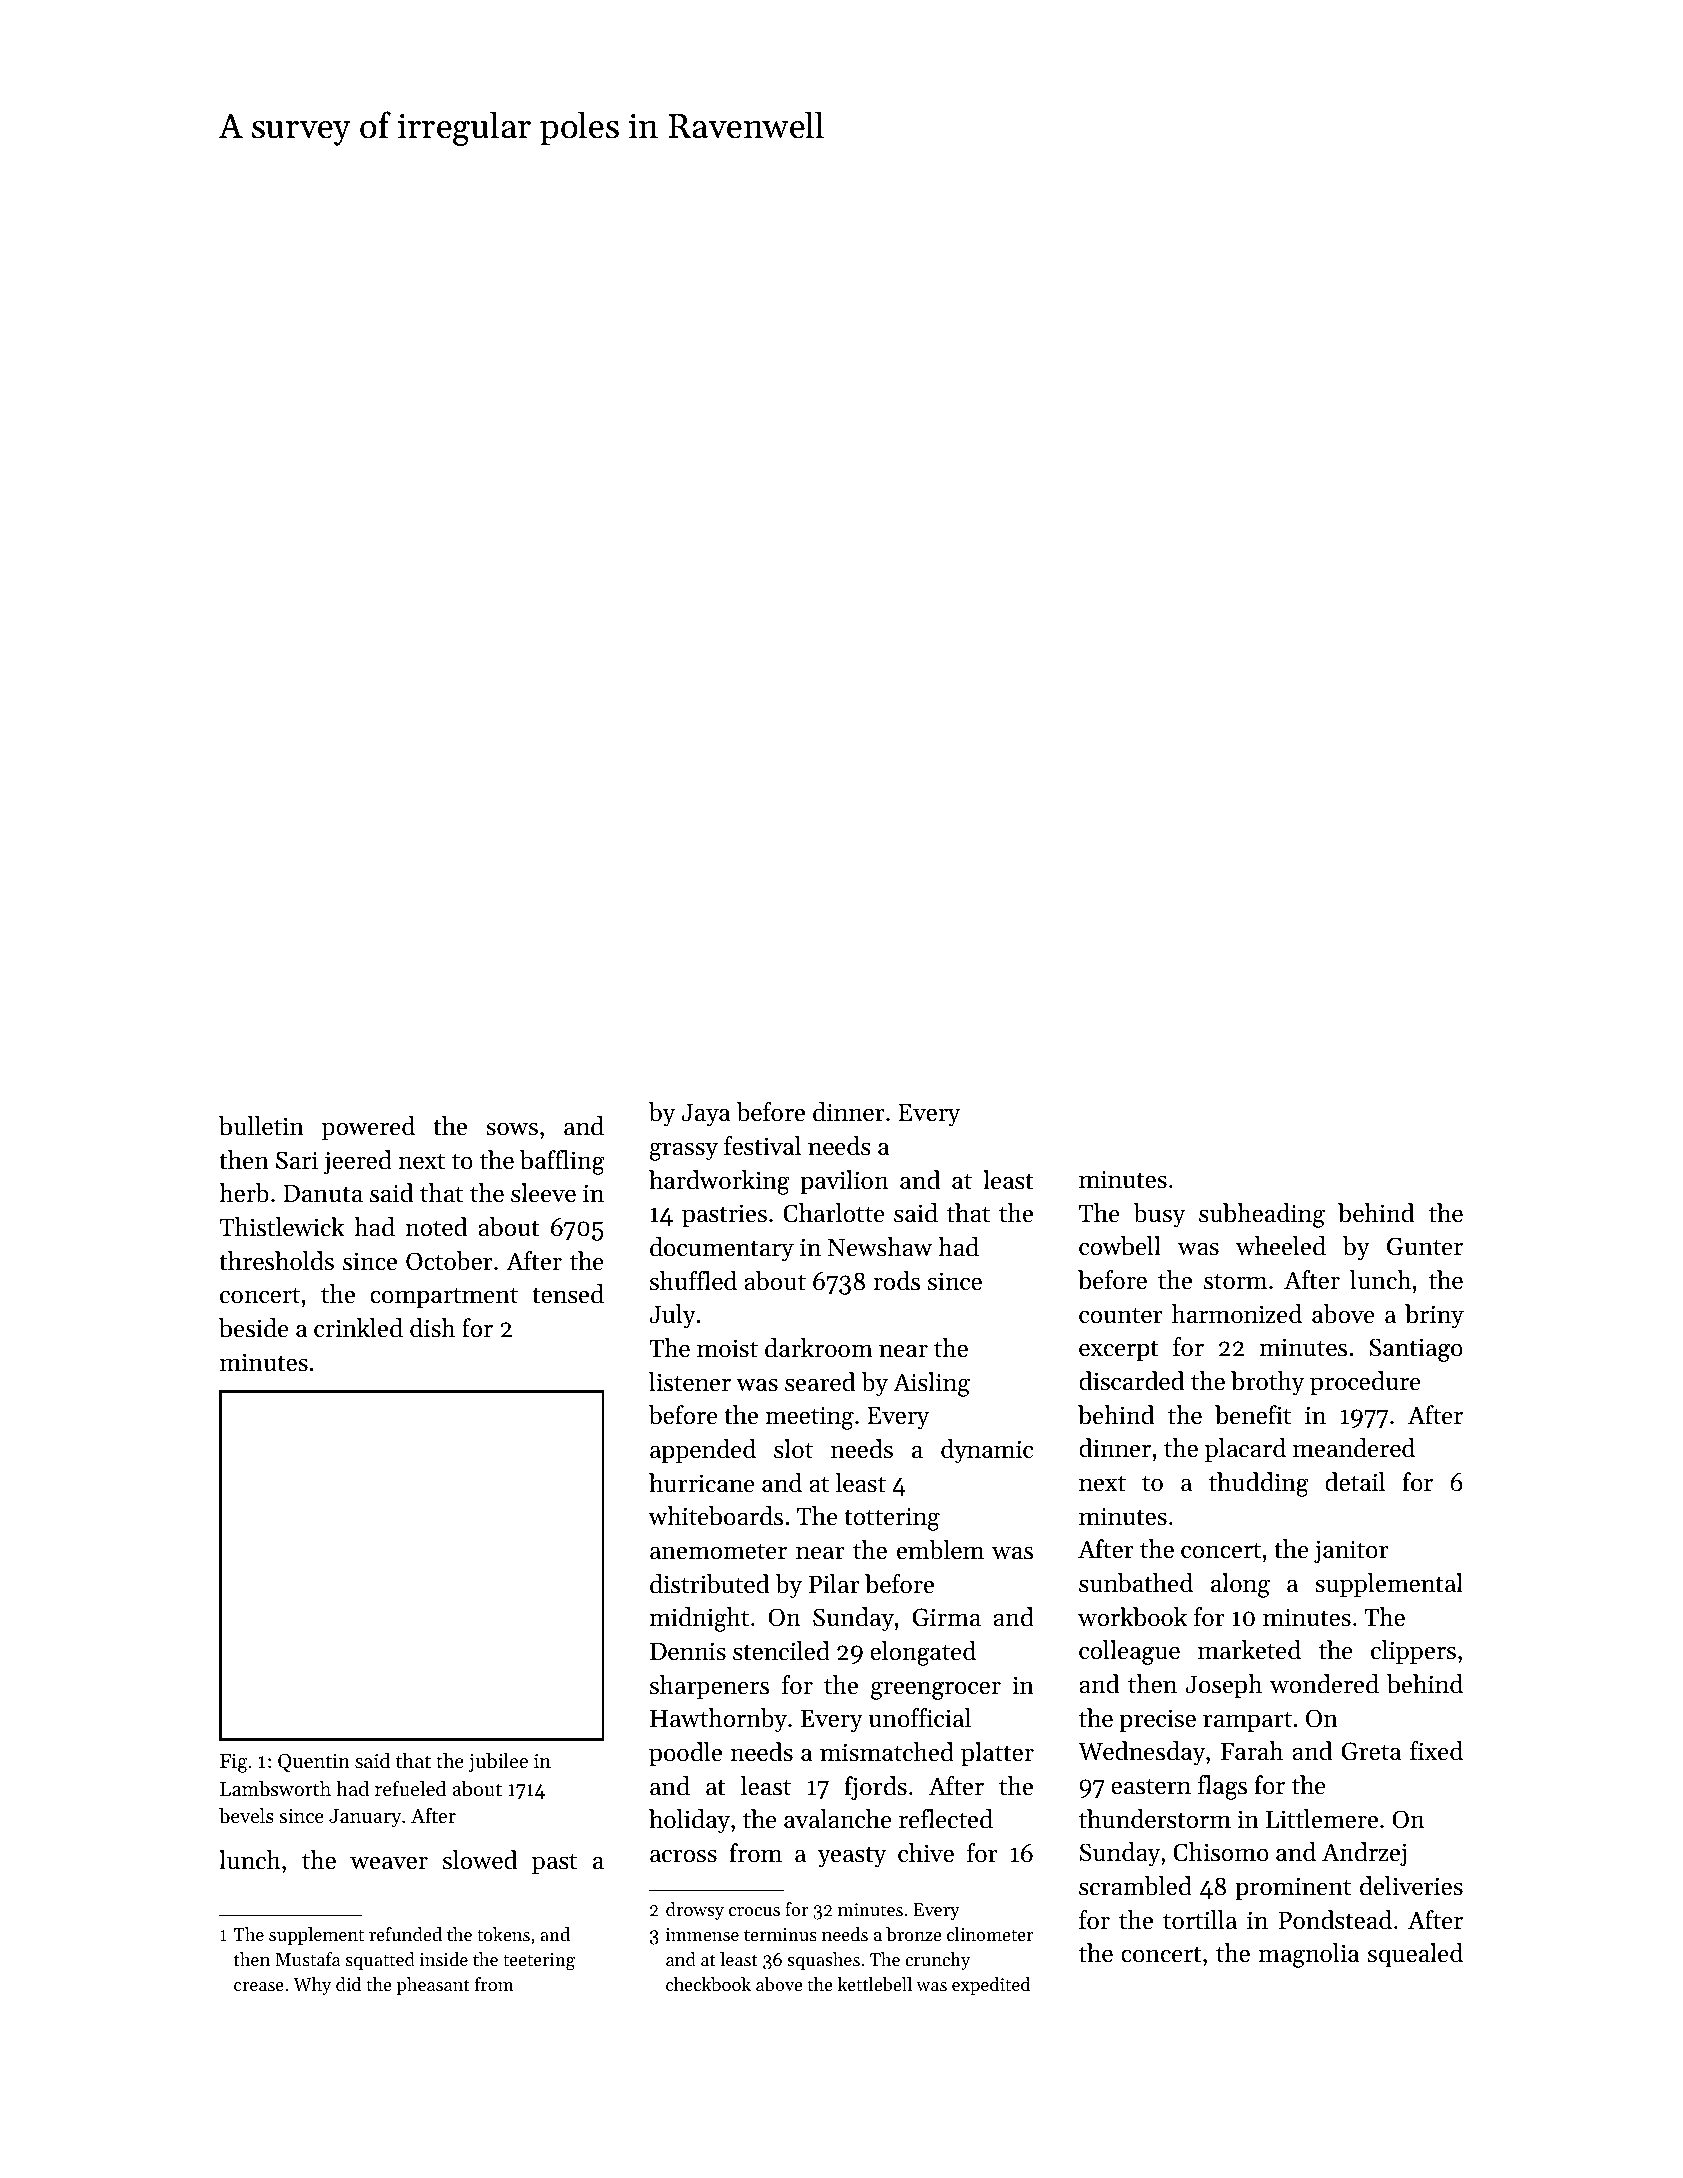 This screenshot has width=1683, height=2178. I want to click on clippers, so click(1413, 1652).
